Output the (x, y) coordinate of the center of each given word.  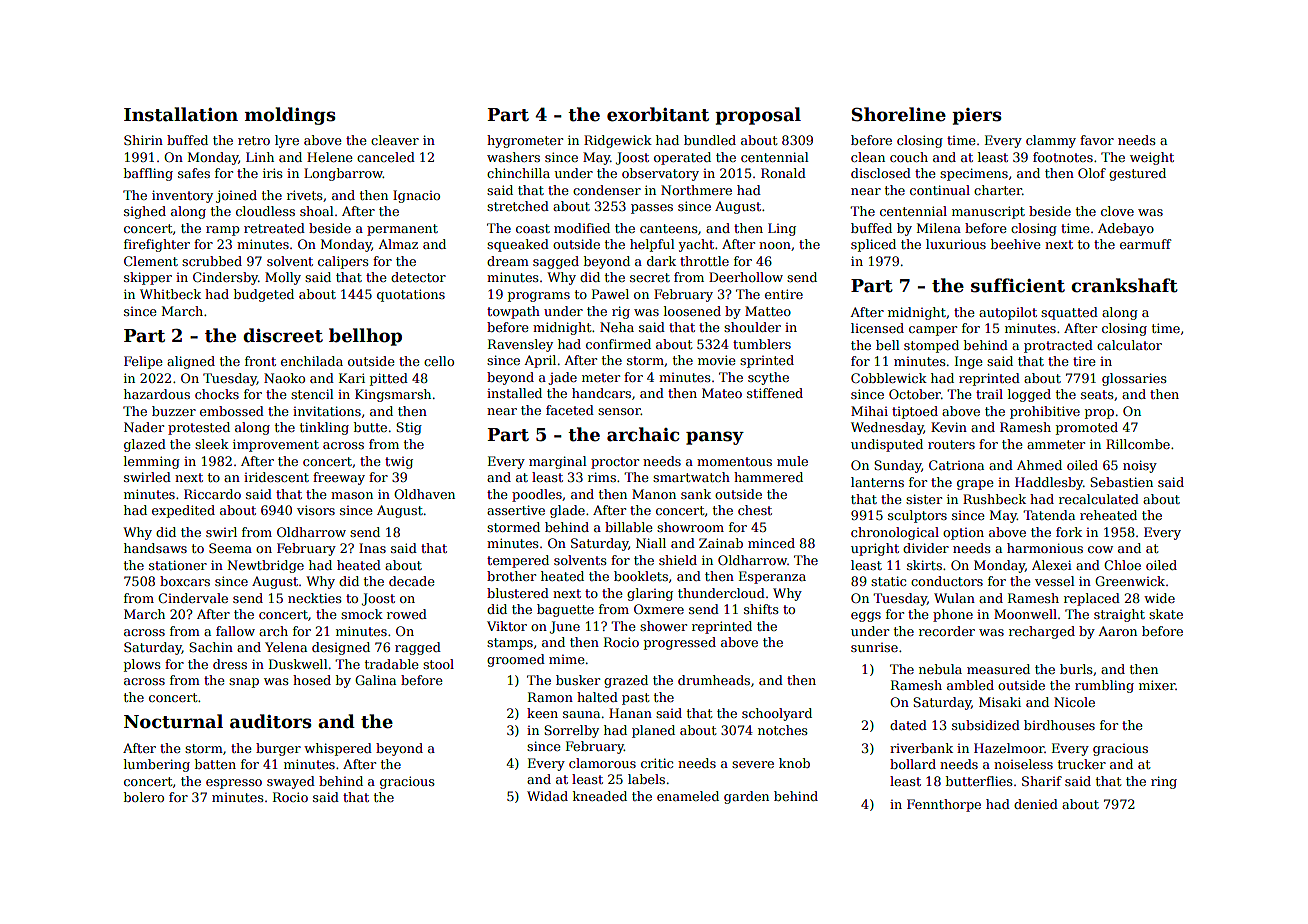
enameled (688, 796)
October (915, 394)
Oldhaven (424, 494)
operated (682, 158)
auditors (271, 721)
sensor (619, 411)
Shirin (143, 140)
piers (977, 116)
